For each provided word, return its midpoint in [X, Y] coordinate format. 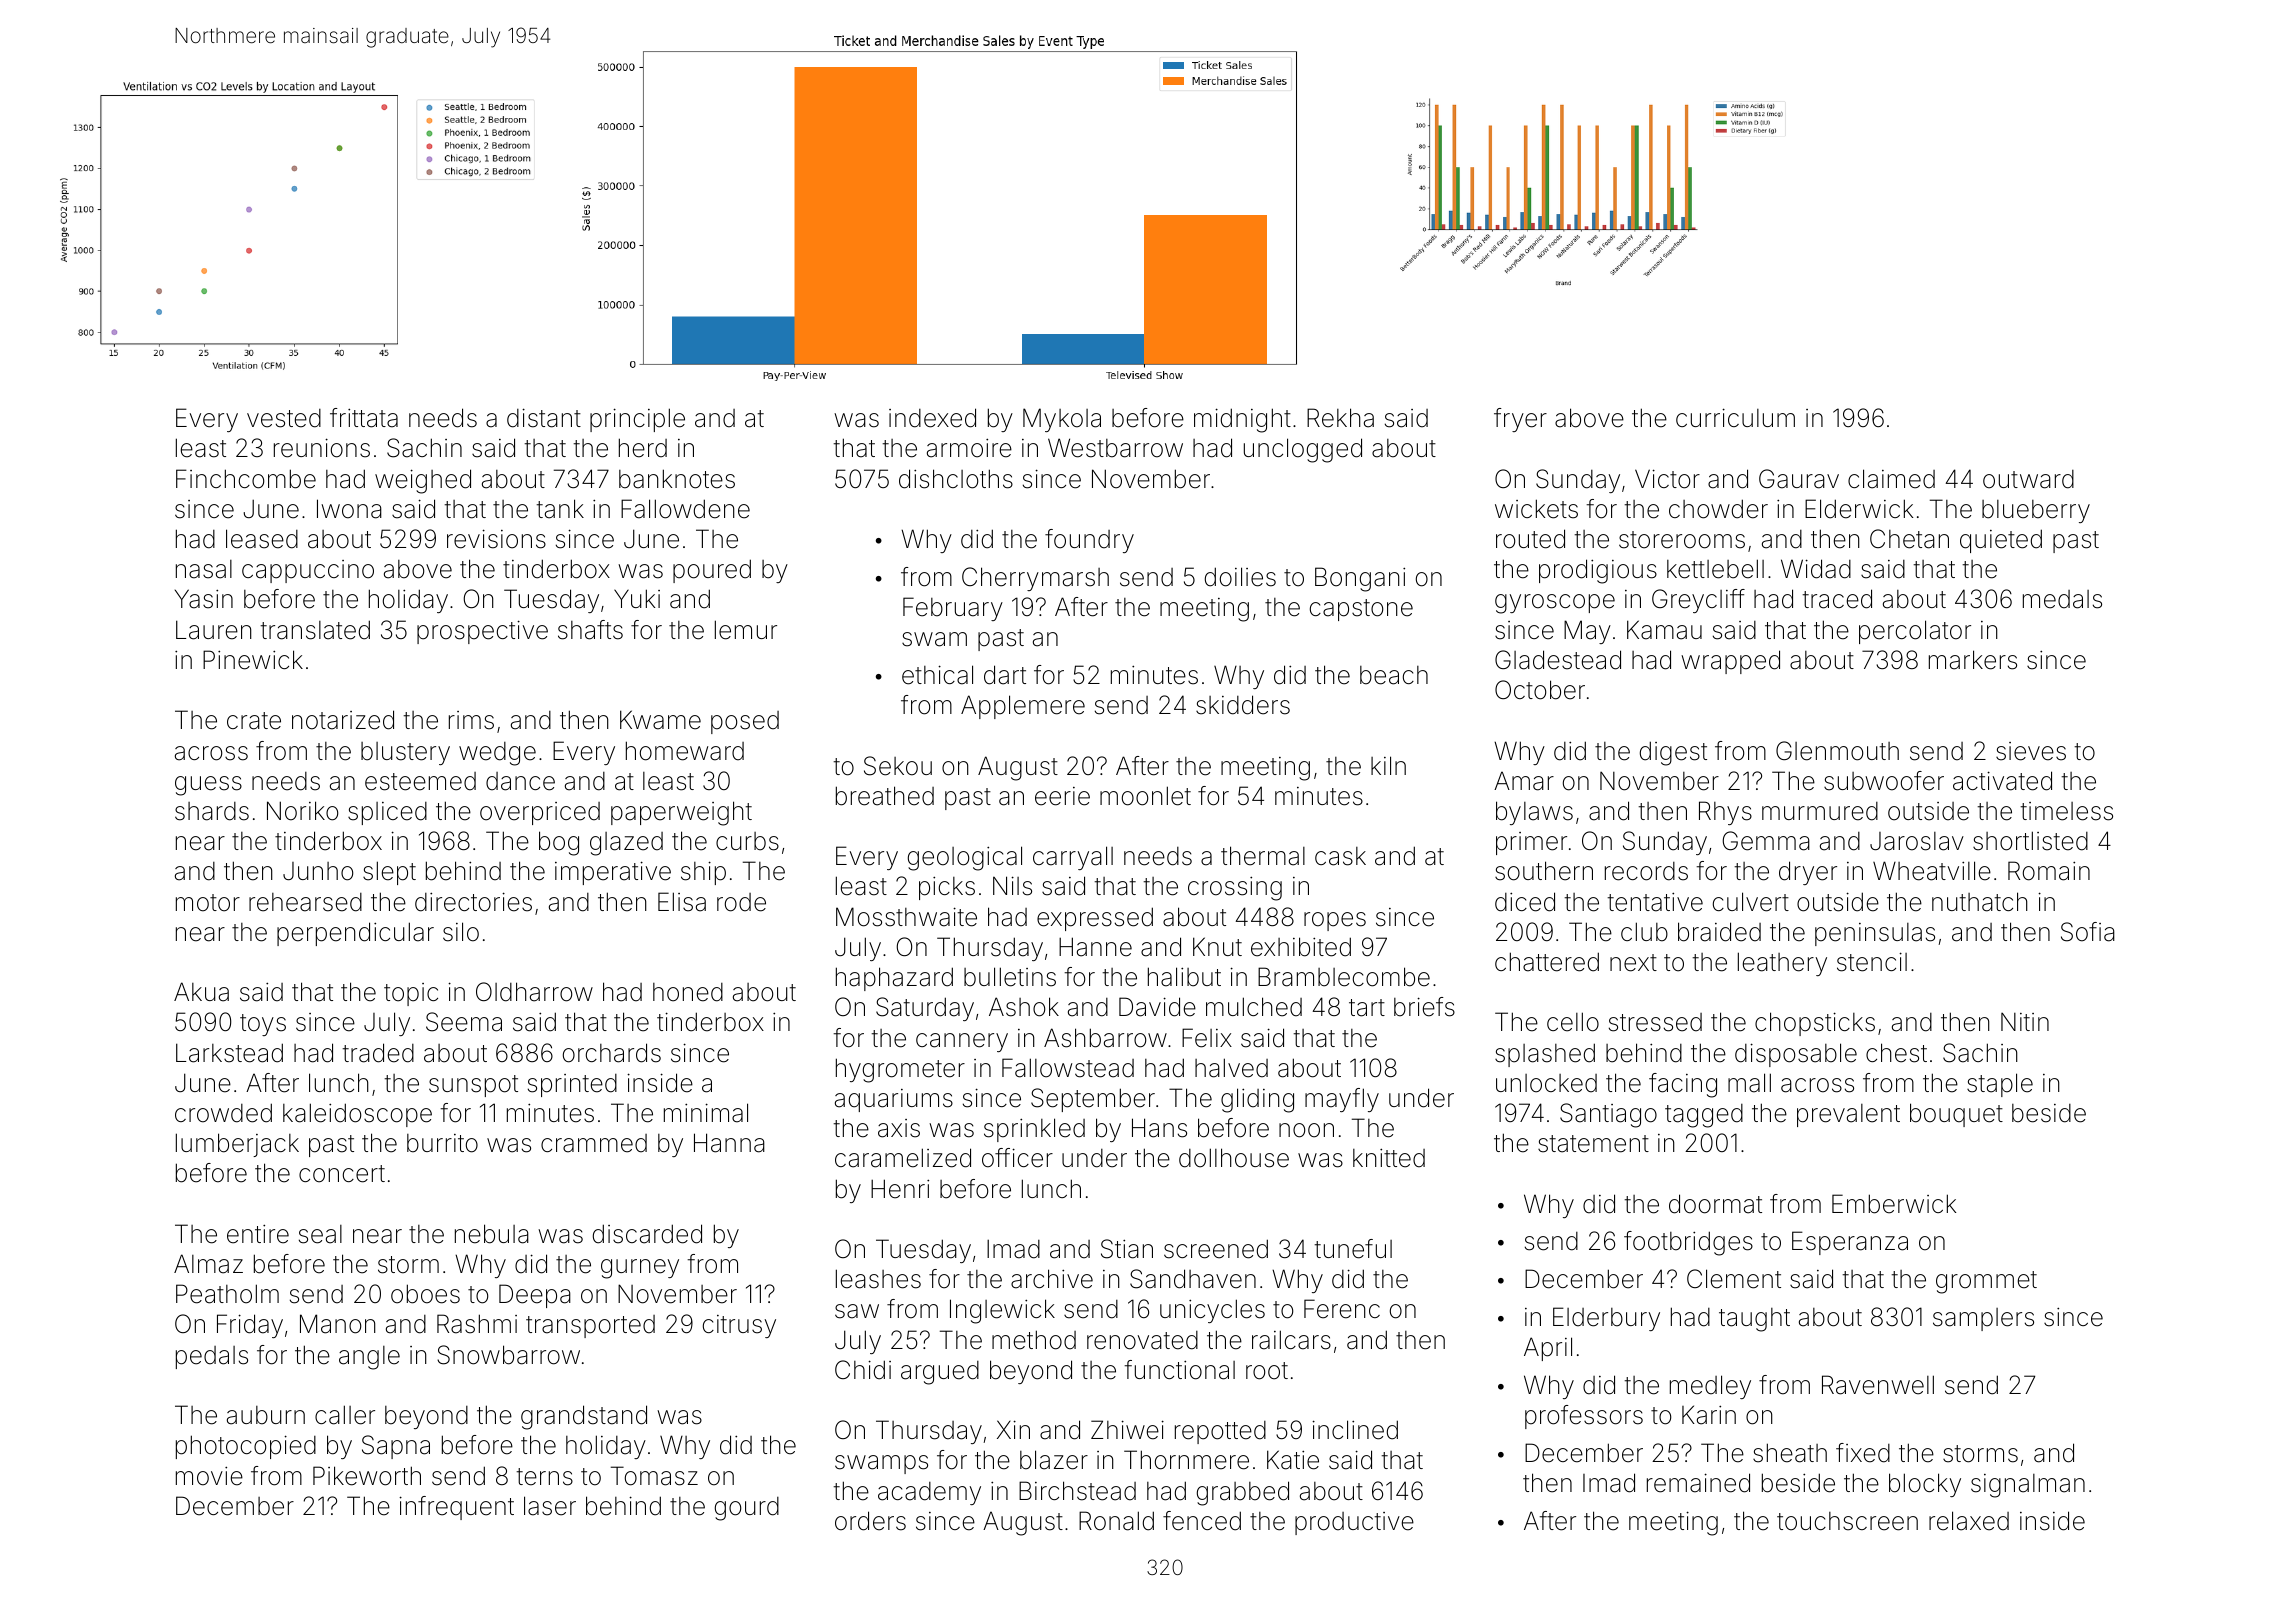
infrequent [456, 1508]
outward [2028, 479]
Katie [1293, 1460]
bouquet [1956, 1115]
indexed [932, 418]
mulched [1254, 1007]
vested [284, 418]
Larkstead [229, 1053]
